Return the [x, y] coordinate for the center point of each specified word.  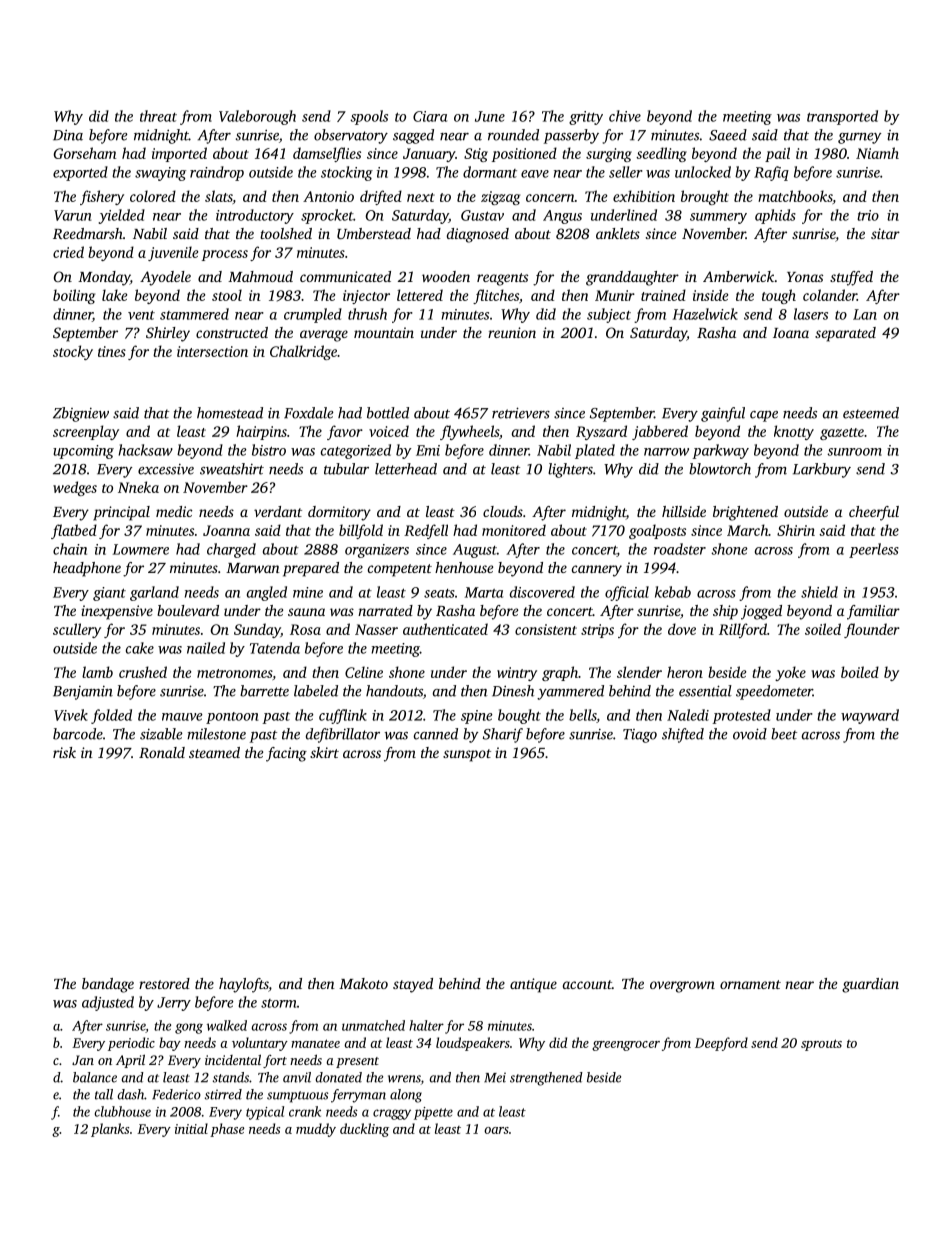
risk [64, 752]
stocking [347, 173]
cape [764, 416]
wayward [870, 716]
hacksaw [145, 450]
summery [718, 218]
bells [582, 715]
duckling [364, 1130]
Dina [68, 135]
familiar [873, 612]
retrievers [521, 413]
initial [191, 1128]
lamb [97, 672]
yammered [570, 692]
